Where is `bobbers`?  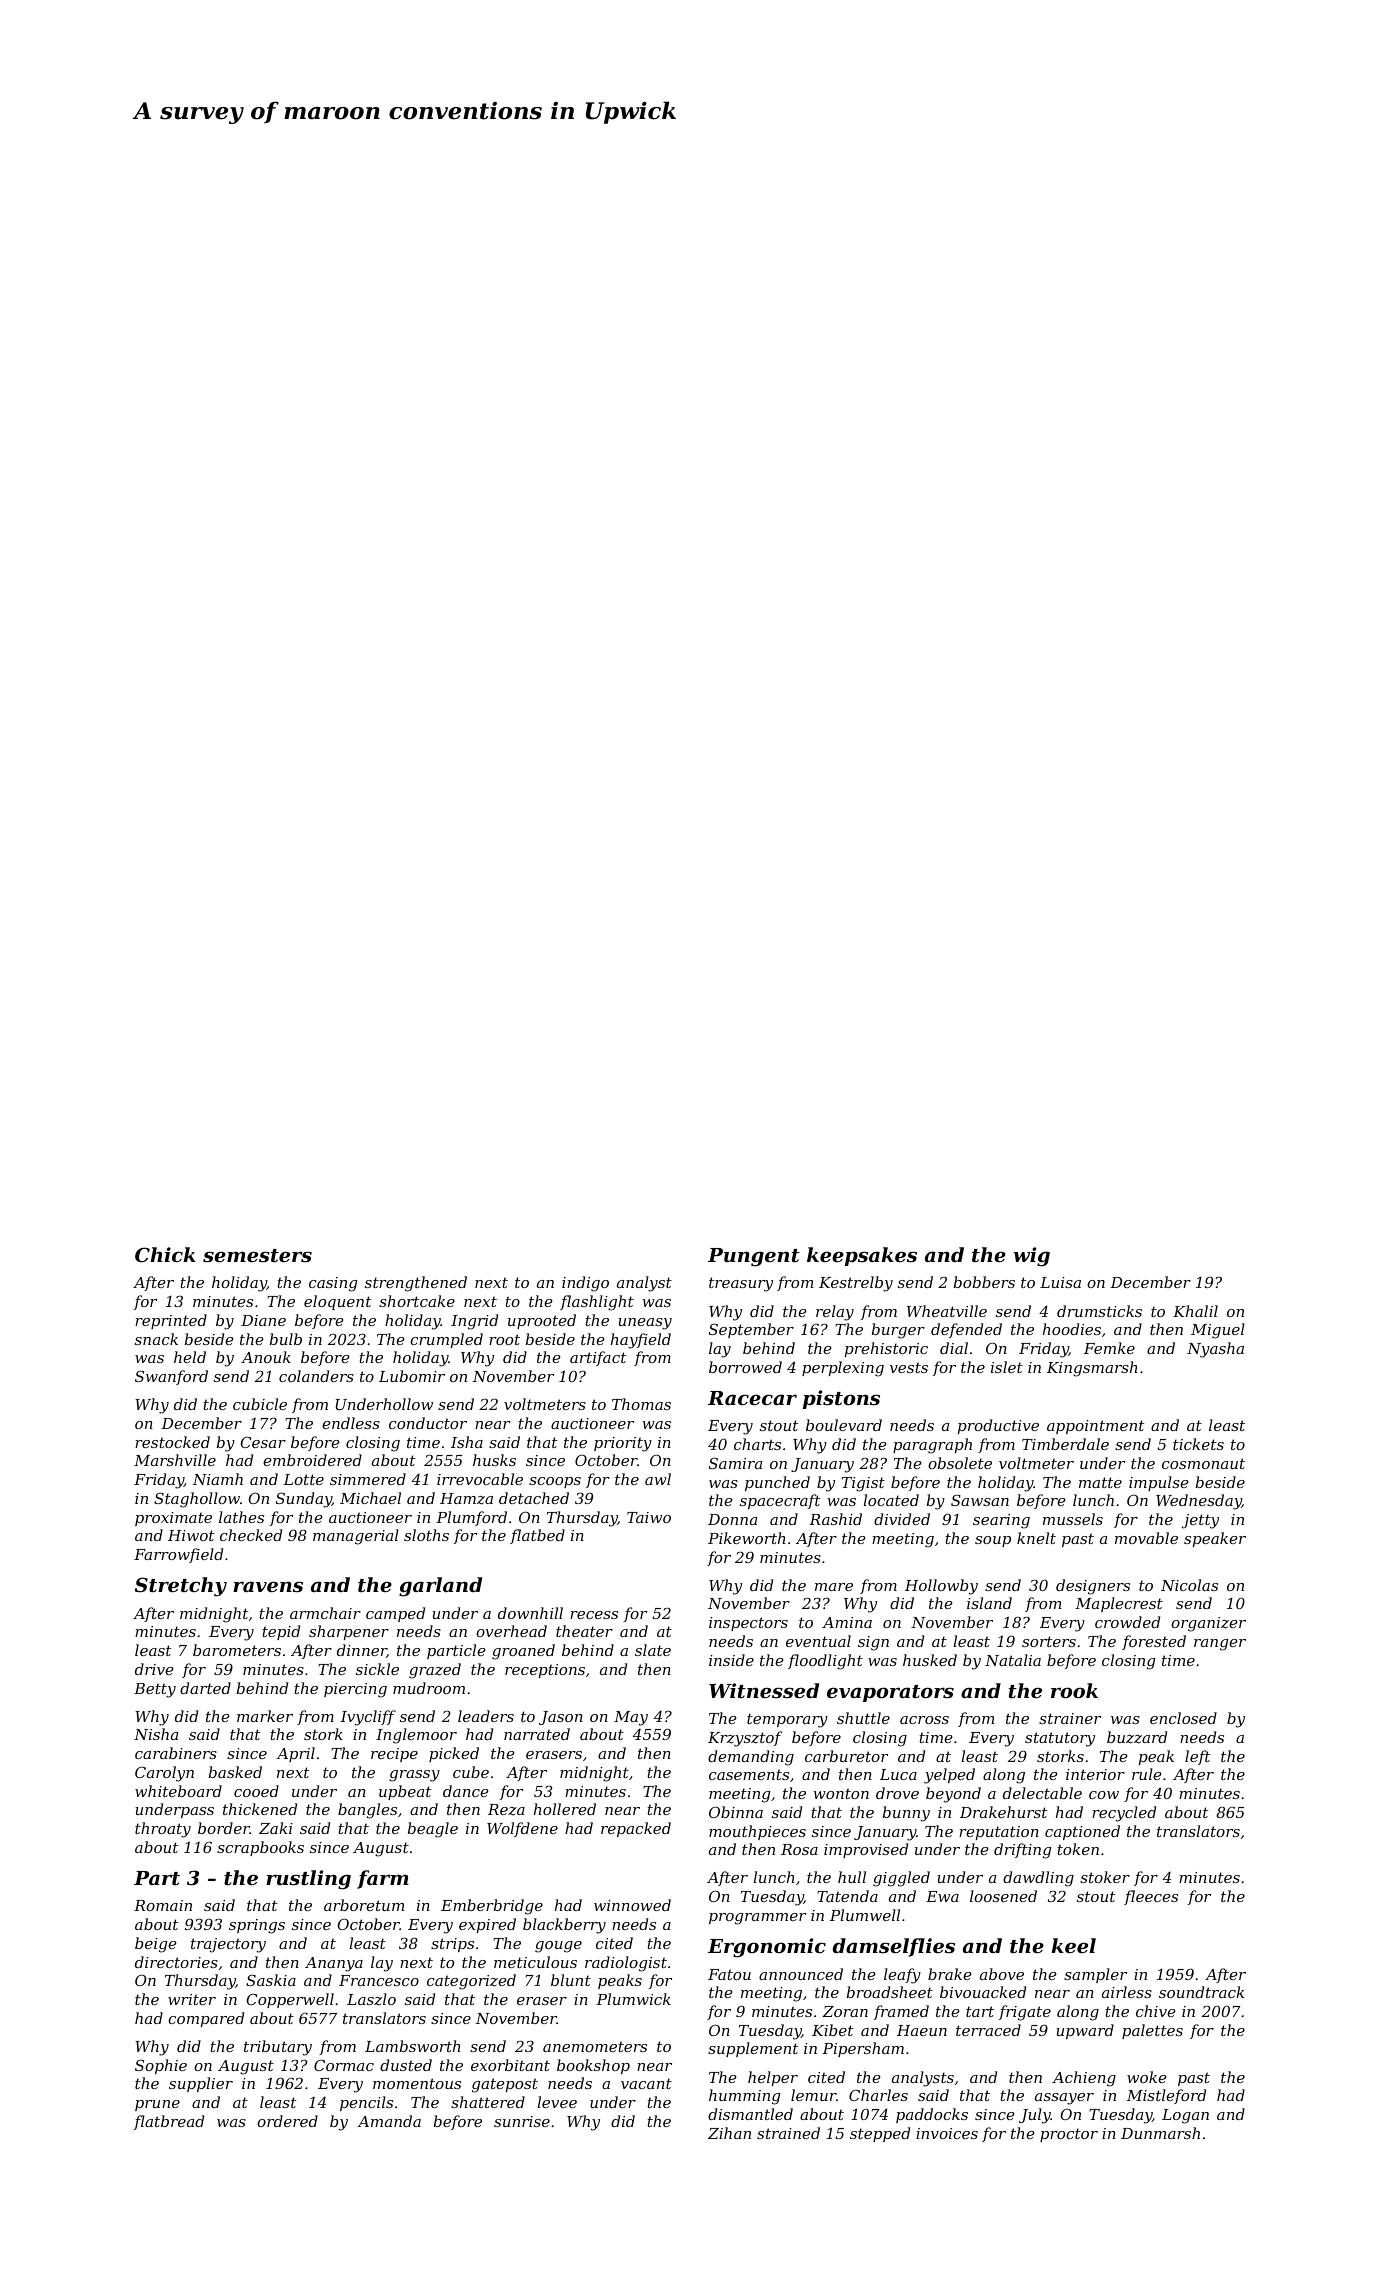
bobbers is located at coordinates (984, 1282).
